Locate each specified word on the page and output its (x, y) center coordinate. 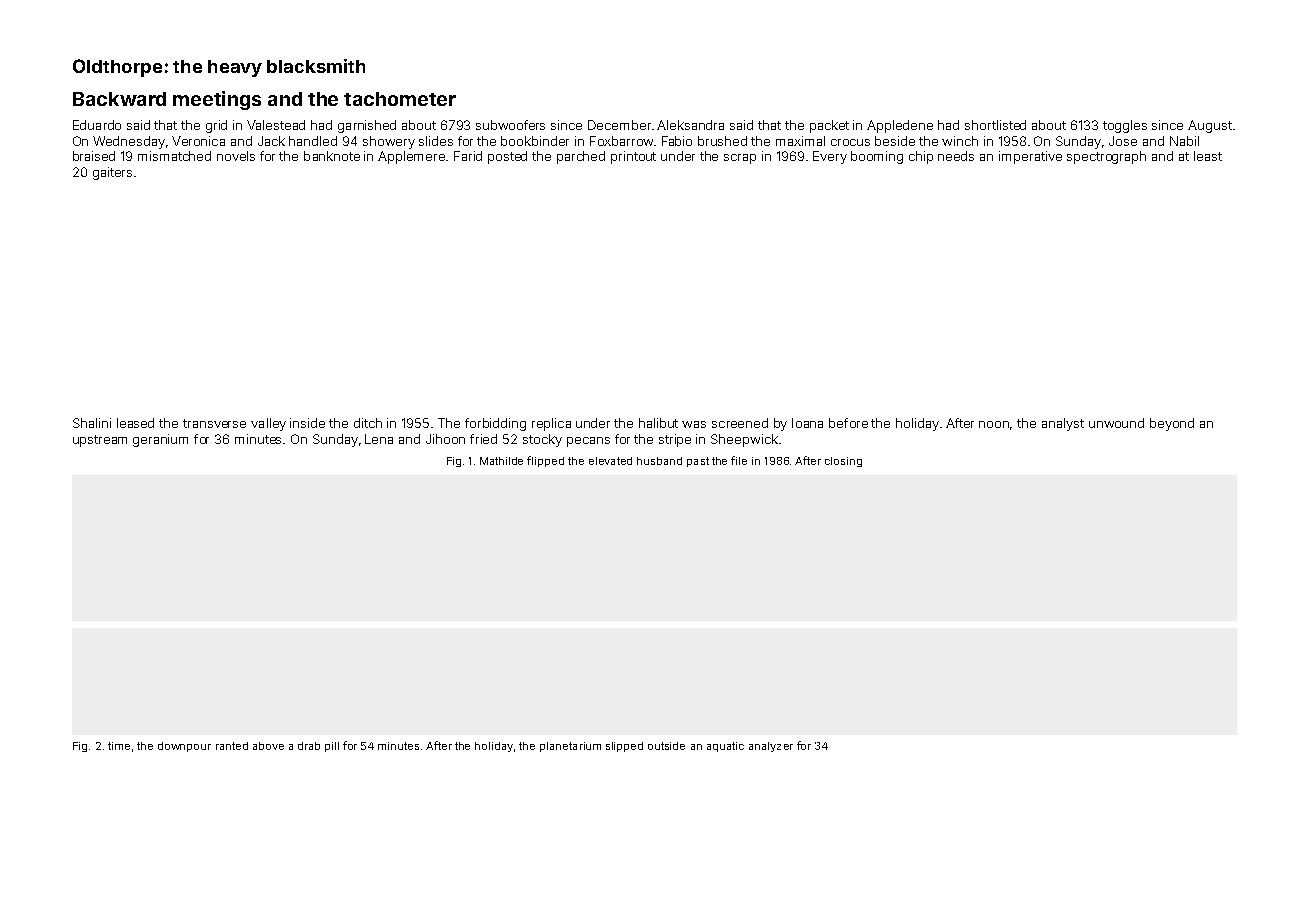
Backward (119, 99)
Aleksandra (690, 125)
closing (843, 462)
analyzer (771, 747)
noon (994, 424)
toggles (1125, 126)
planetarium (570, 747)
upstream (100, 441)
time (119, 746)
